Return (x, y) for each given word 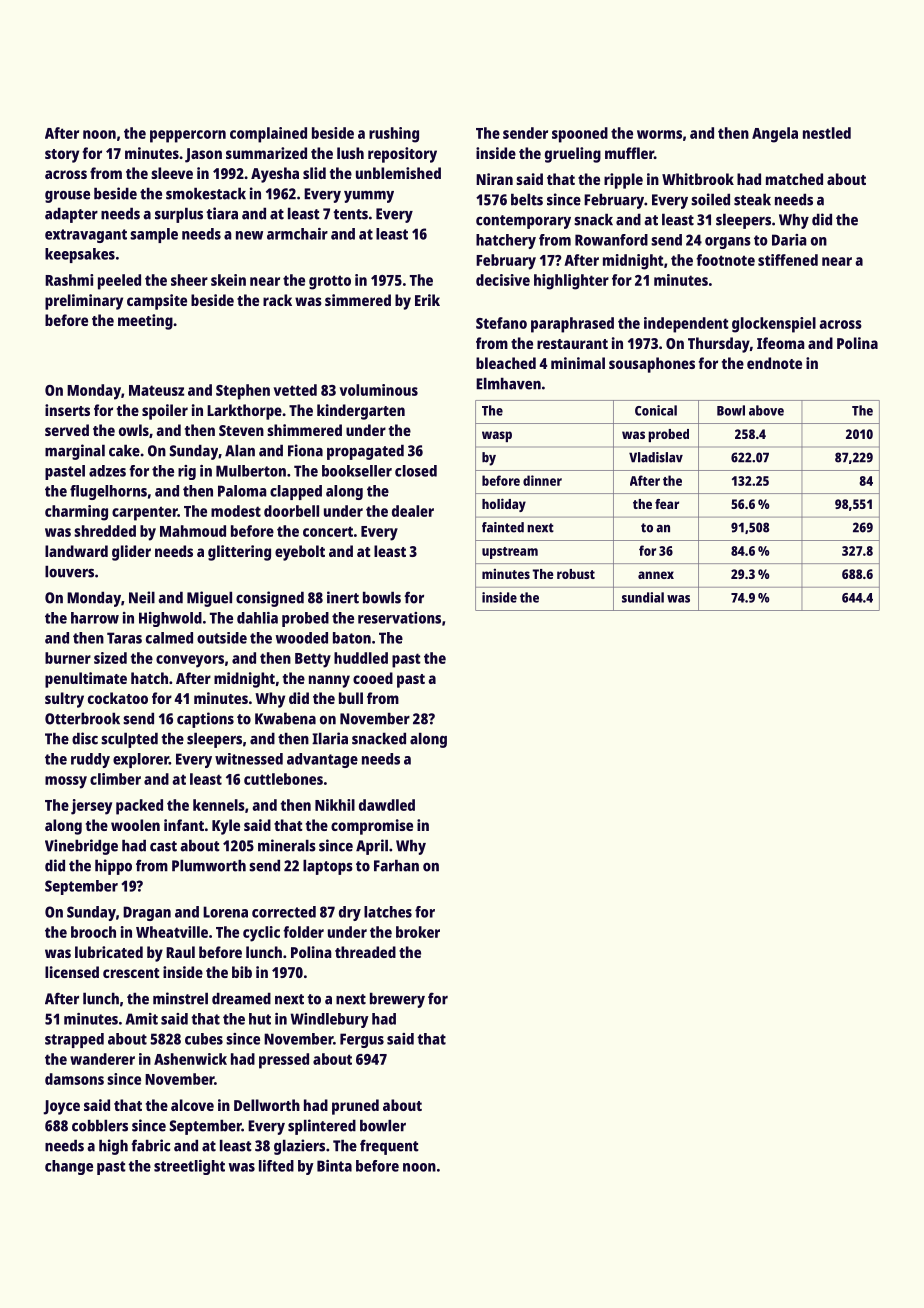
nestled (827, 133)
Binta (334, 1166)
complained (268, 135)
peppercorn (188, 136)
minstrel (180, 998)
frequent (389, 1147)
